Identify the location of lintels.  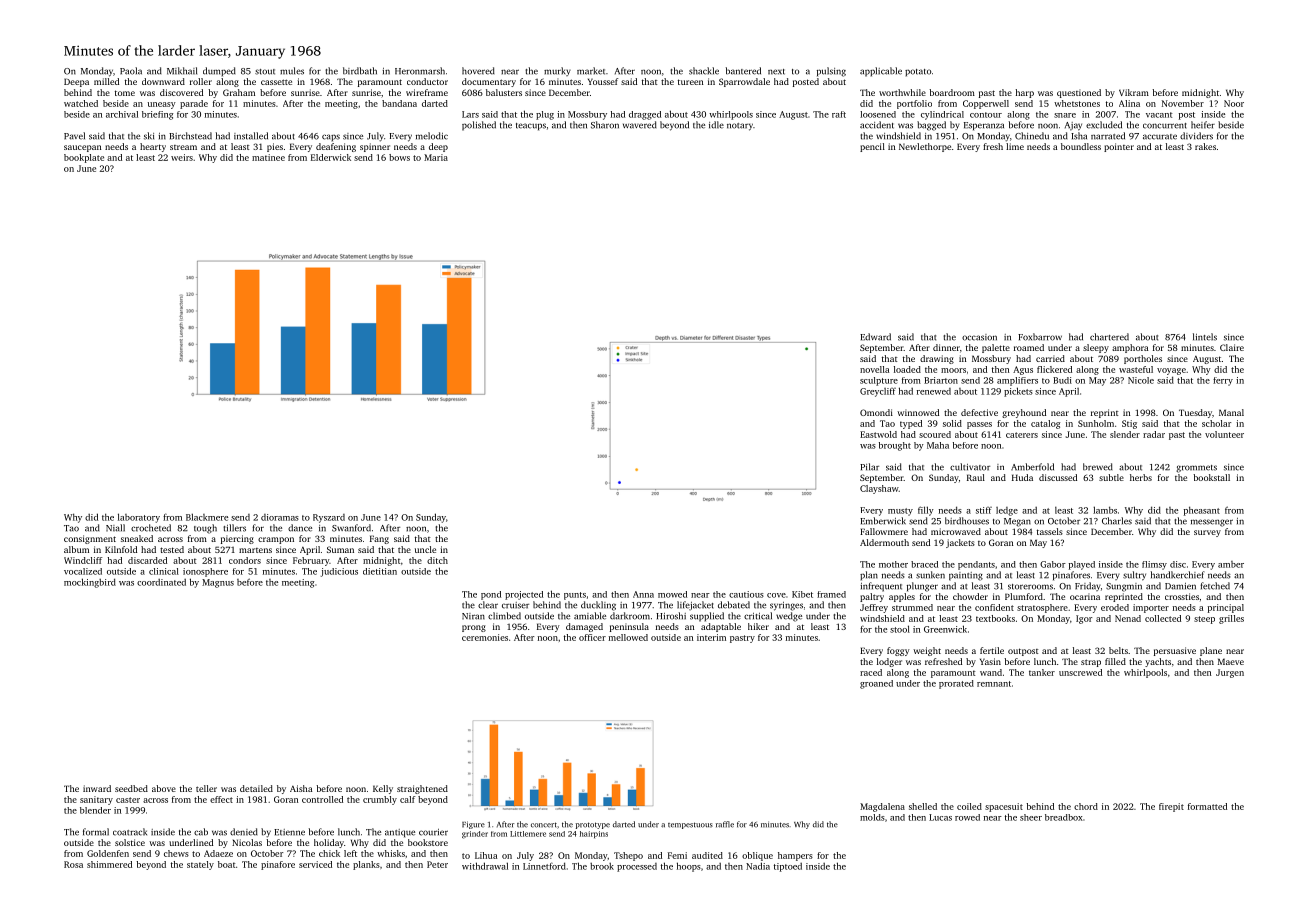
(1205, 337).
